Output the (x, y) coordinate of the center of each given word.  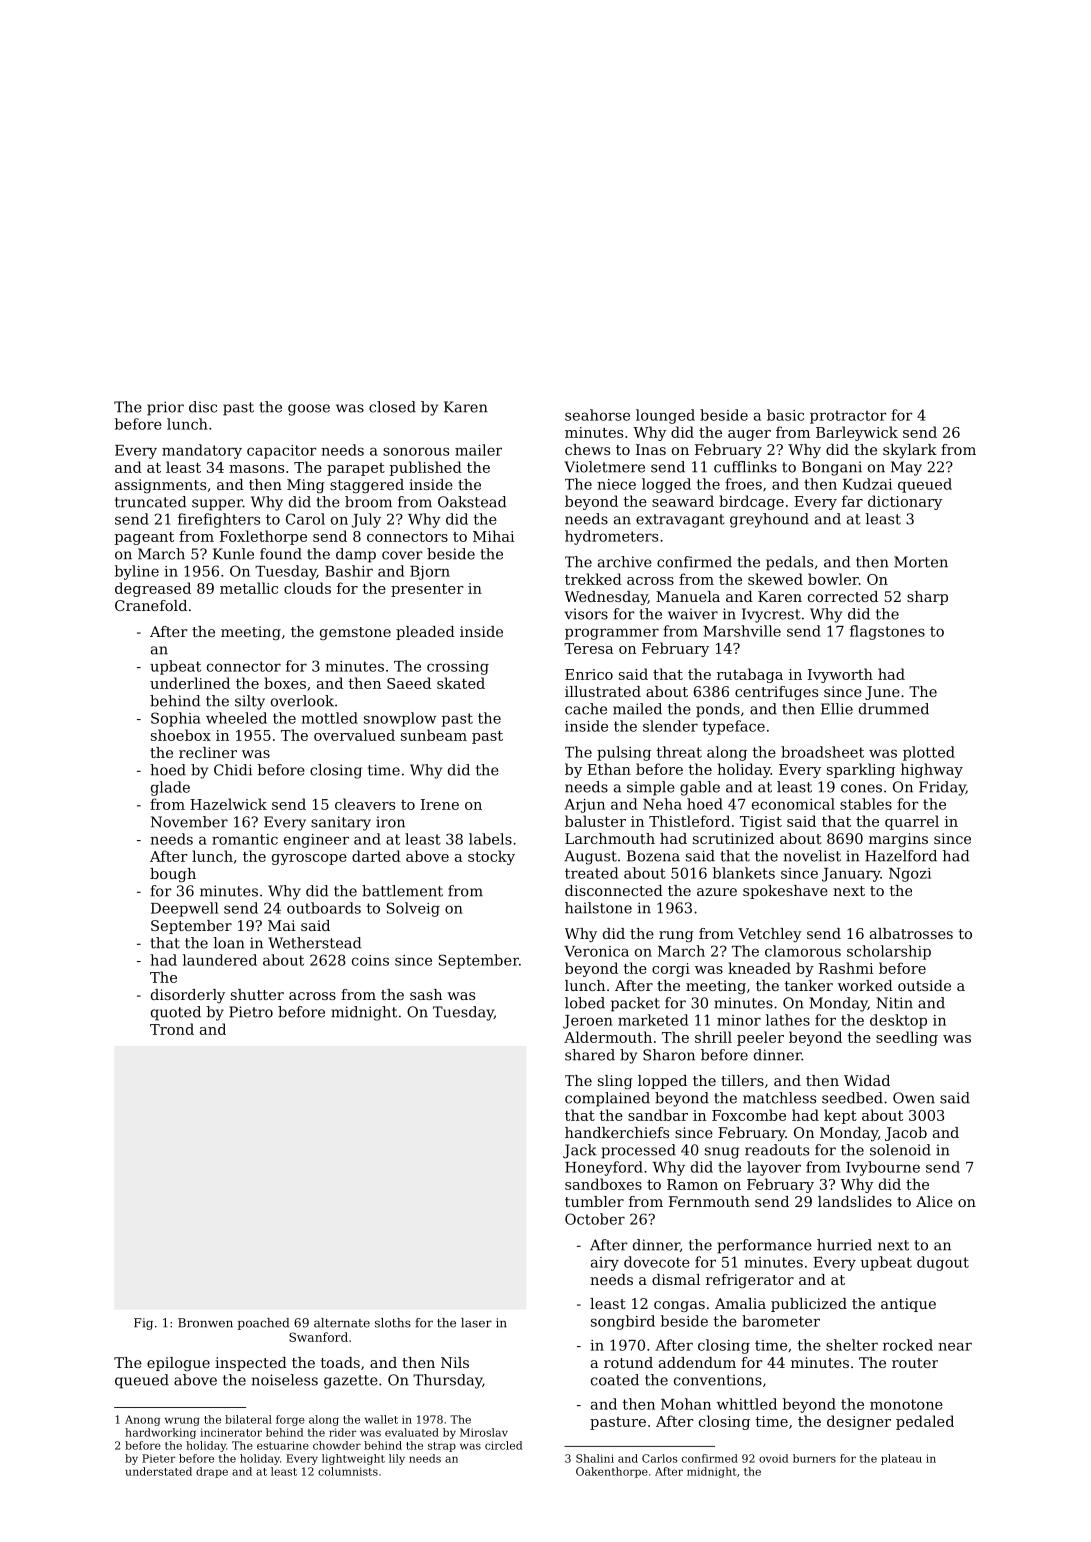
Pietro (251, 1012)
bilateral (248, 1419)
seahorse (597, 415)
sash (426, 994)
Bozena (653, 856)
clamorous (803, 951)
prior (165, 408)
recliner (208, 752)
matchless (779, 1098)
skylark (910, 451)
